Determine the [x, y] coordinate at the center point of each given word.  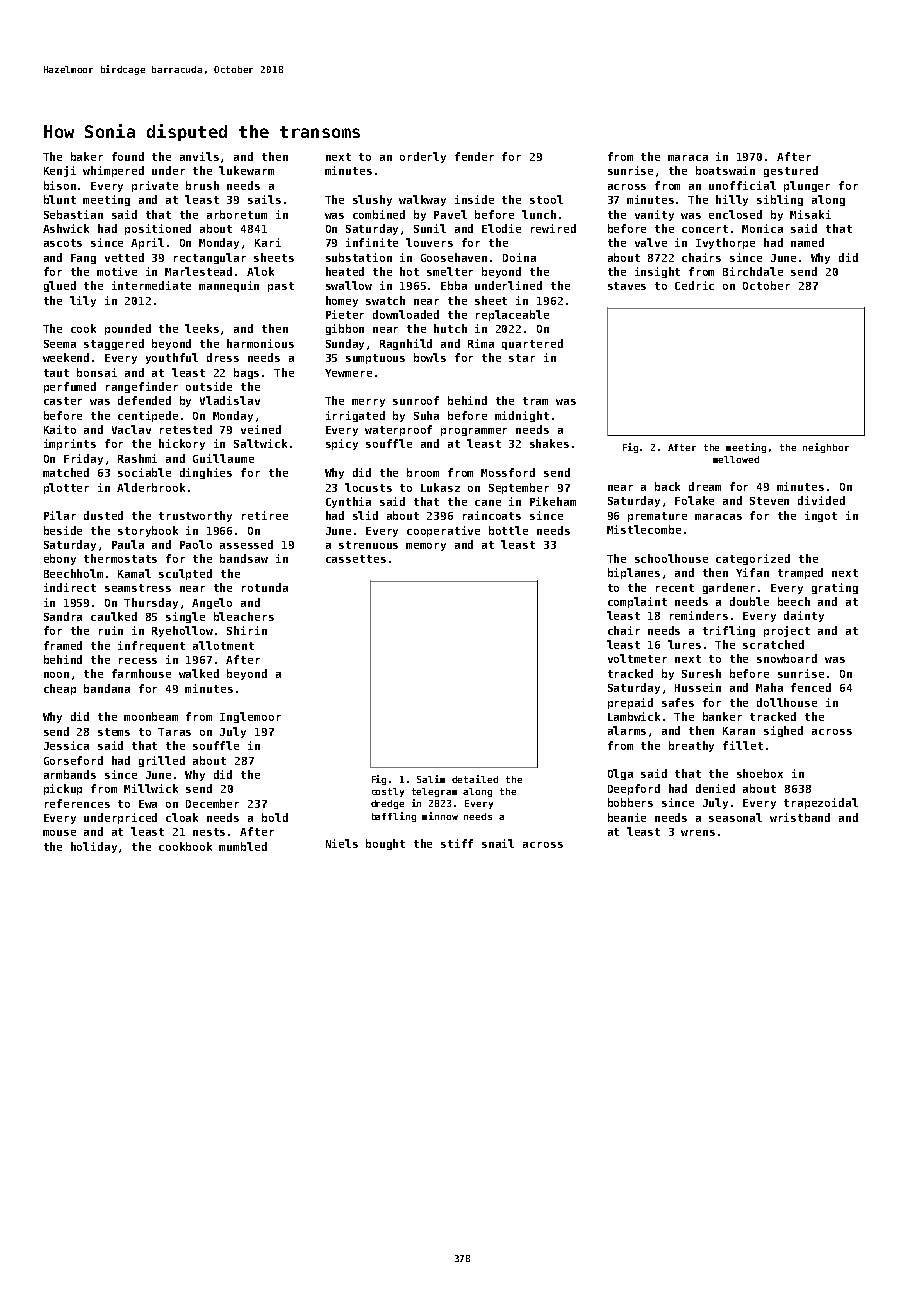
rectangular [210, 258]
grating [835, 588]
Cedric [694, 285]
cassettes [356, 559]
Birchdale [753, 271]
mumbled [243, 846]
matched [66, 472]
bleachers [244, 616]
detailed [475, 779]
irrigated [355, 416]
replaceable [512, 315]
